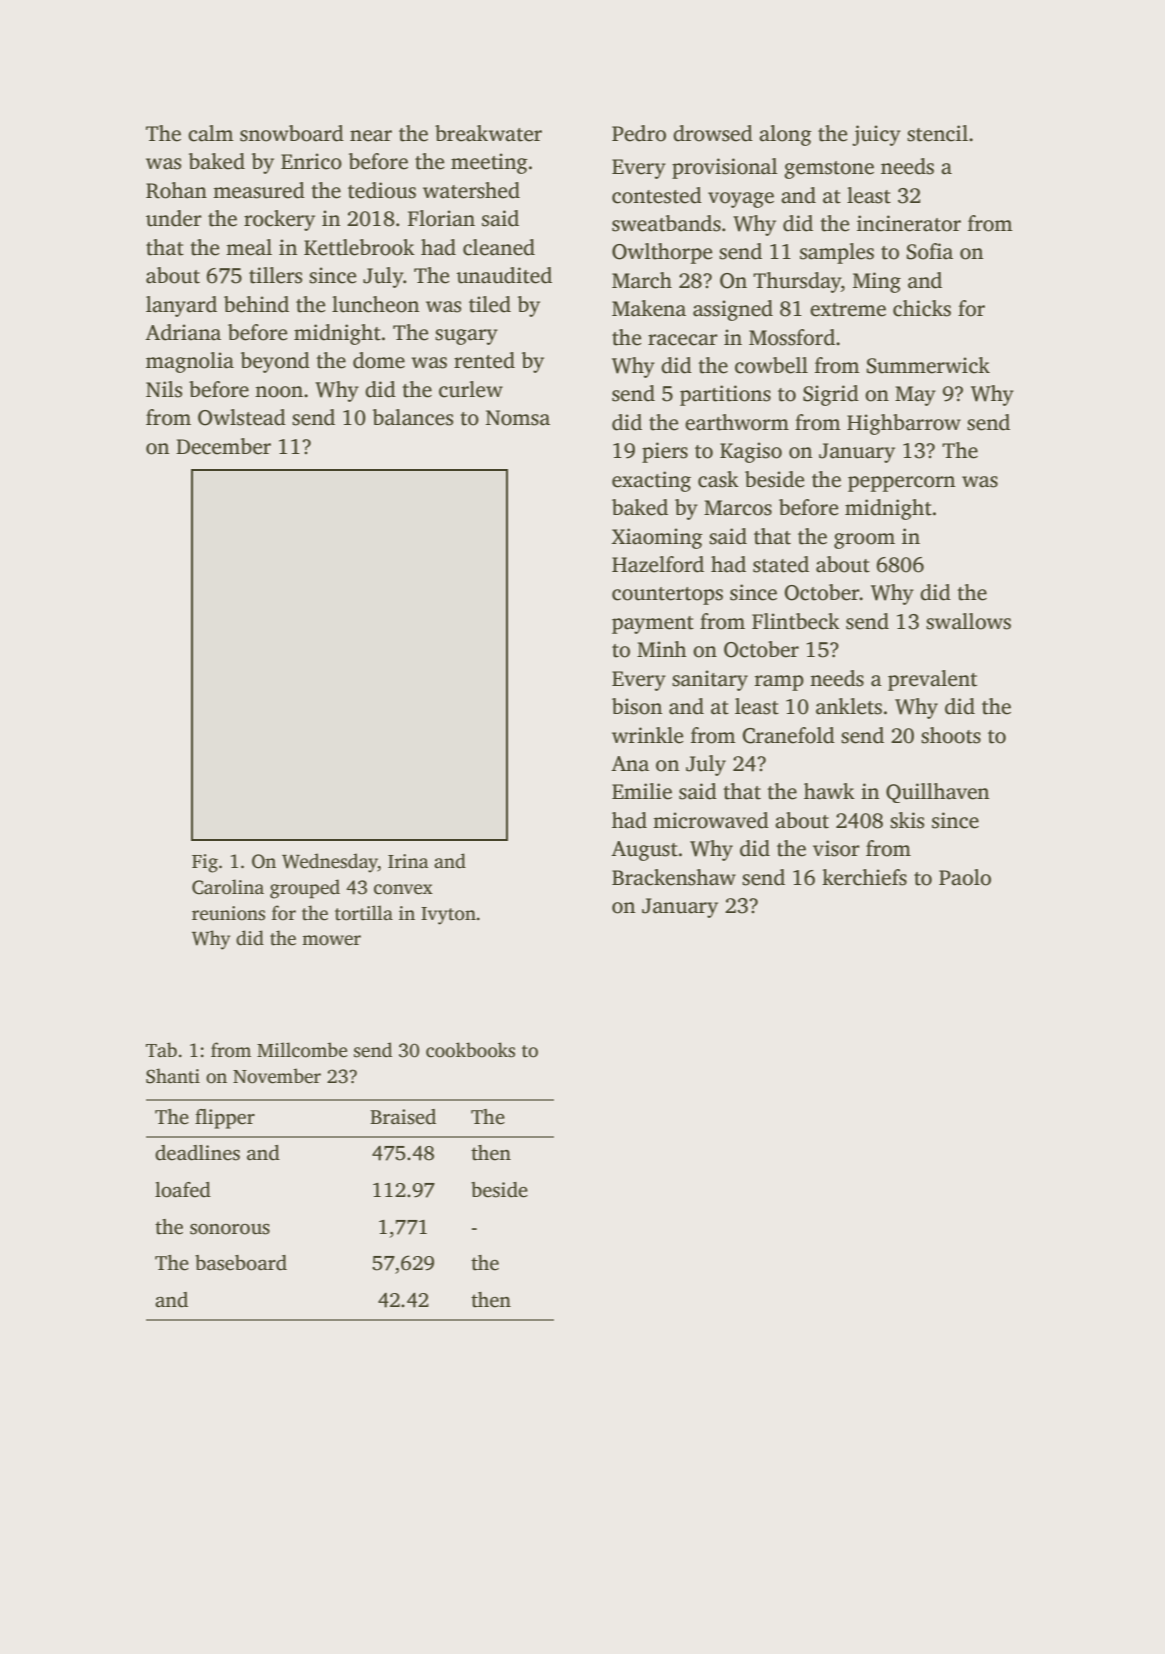 The image size is (1165, 1654). Describe the element at coordinates (683, 340) in the screenshot. I see `racecar` at that location.
